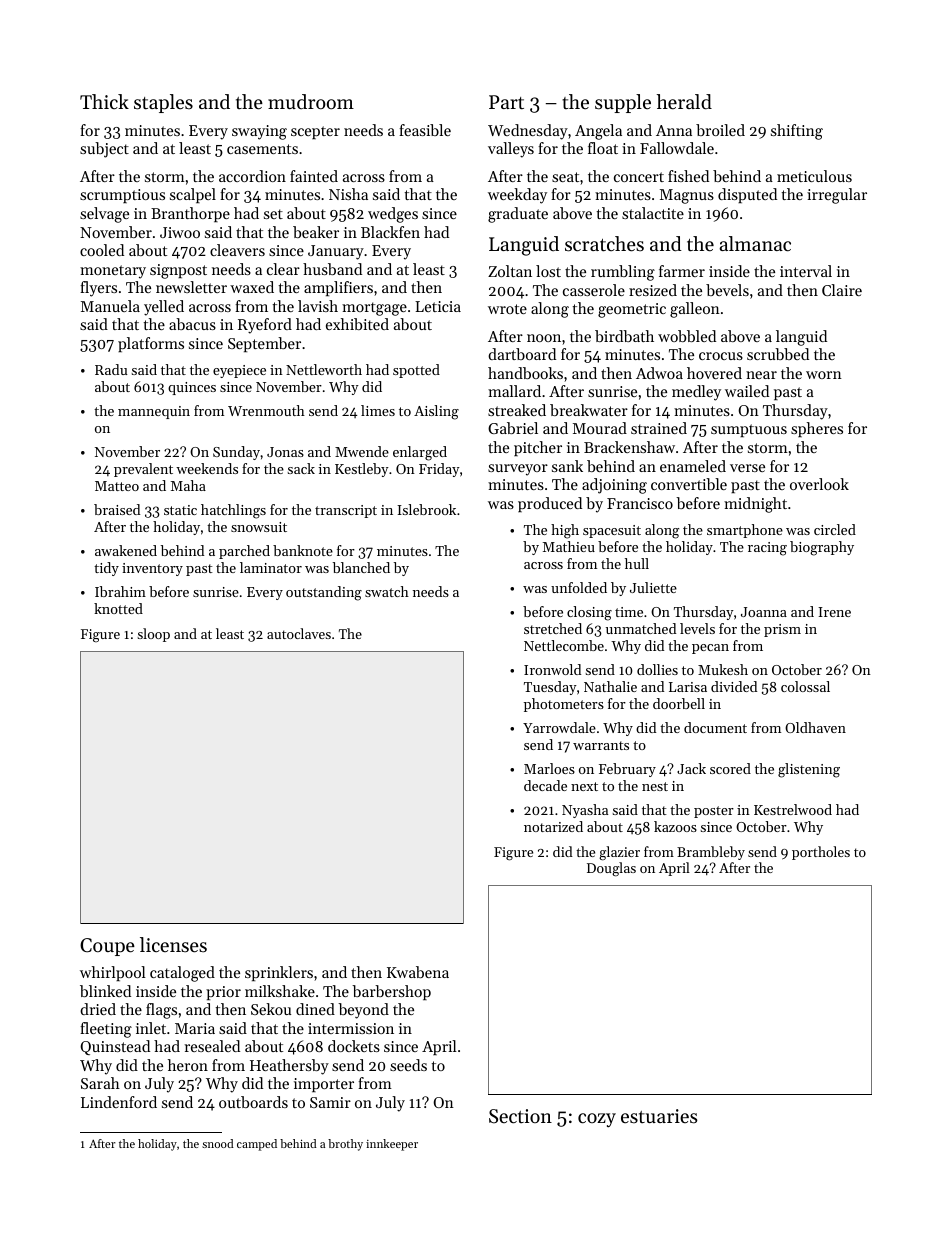 The height and width of the image is (1233, 952). I want to click on broiled, so click(720, 130).
